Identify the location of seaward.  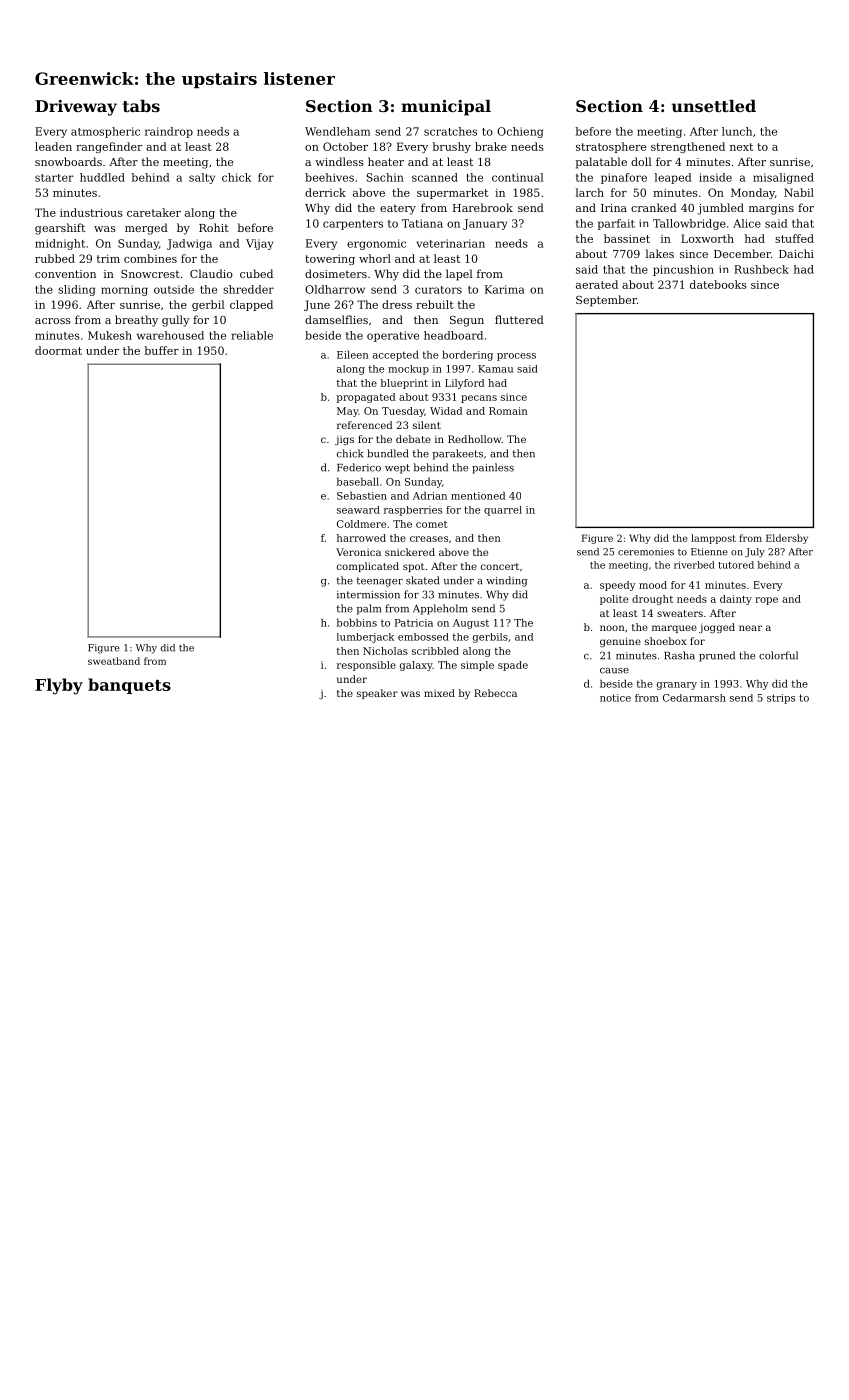
(358, 510).
